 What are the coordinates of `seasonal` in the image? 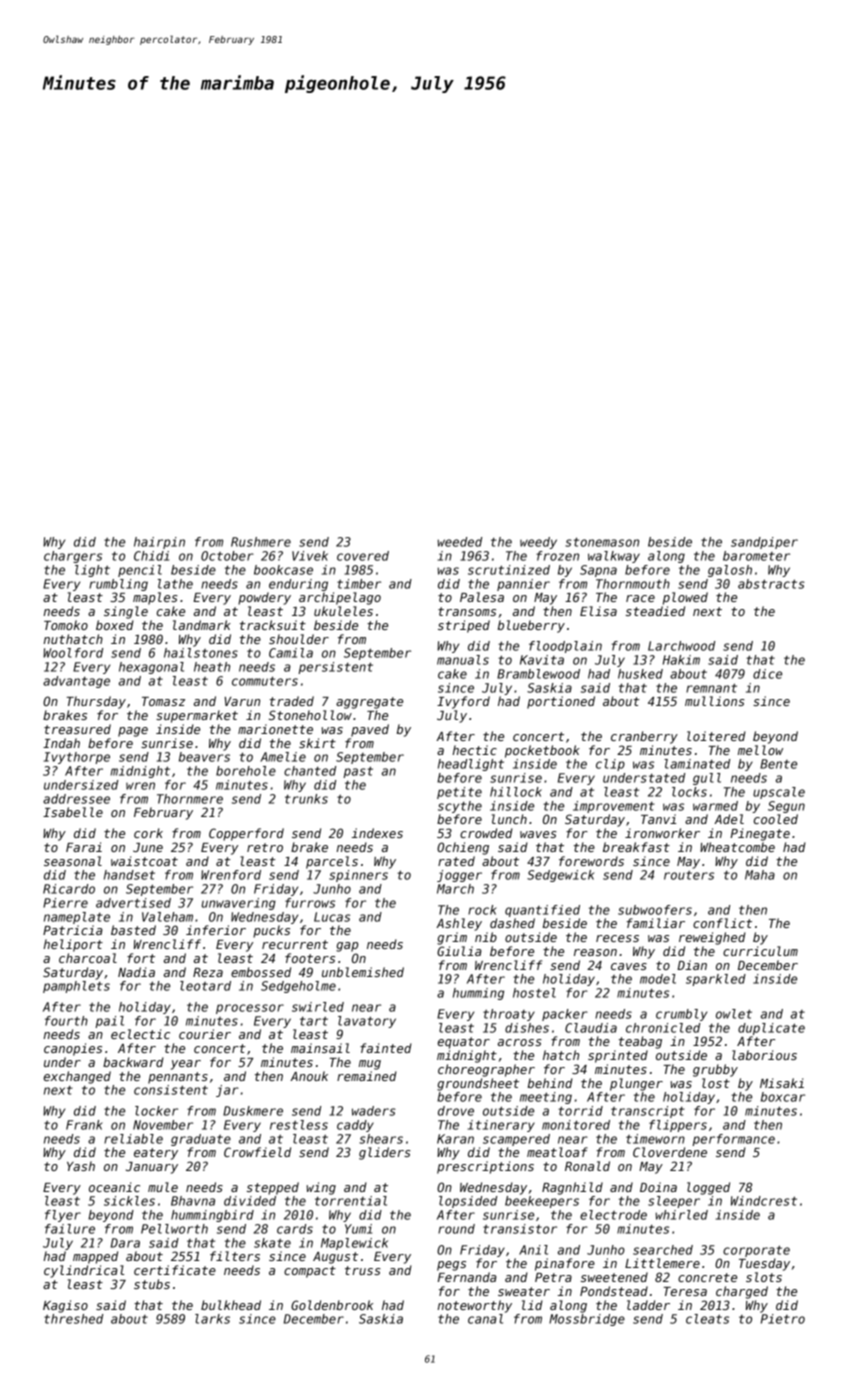 It's located at (73, 861).
